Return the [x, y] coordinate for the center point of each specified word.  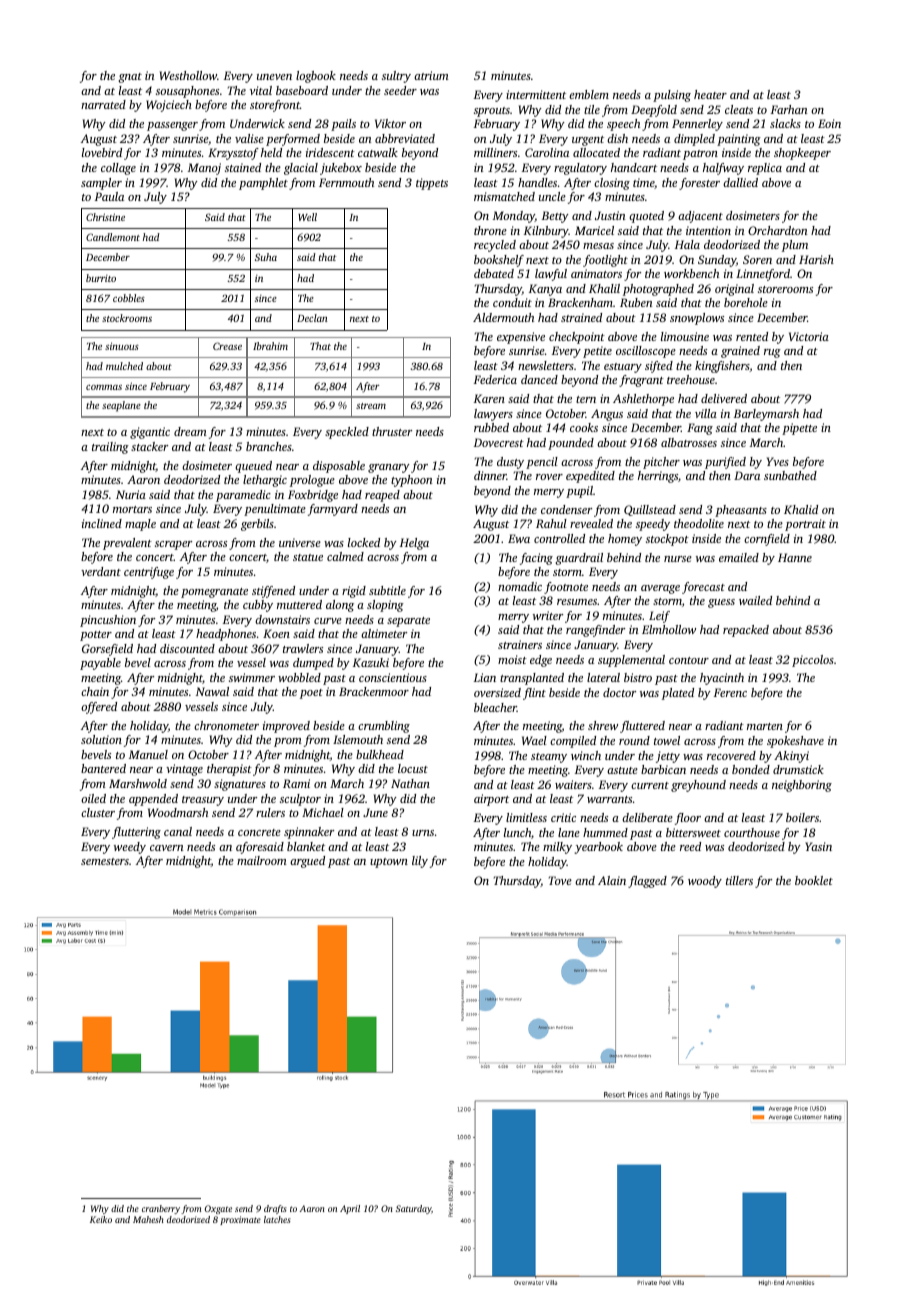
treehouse [691, 379]
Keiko [101, 1219]
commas [104, 387]
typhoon [411, 481]
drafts [275, 1209]
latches [277, 1219]
